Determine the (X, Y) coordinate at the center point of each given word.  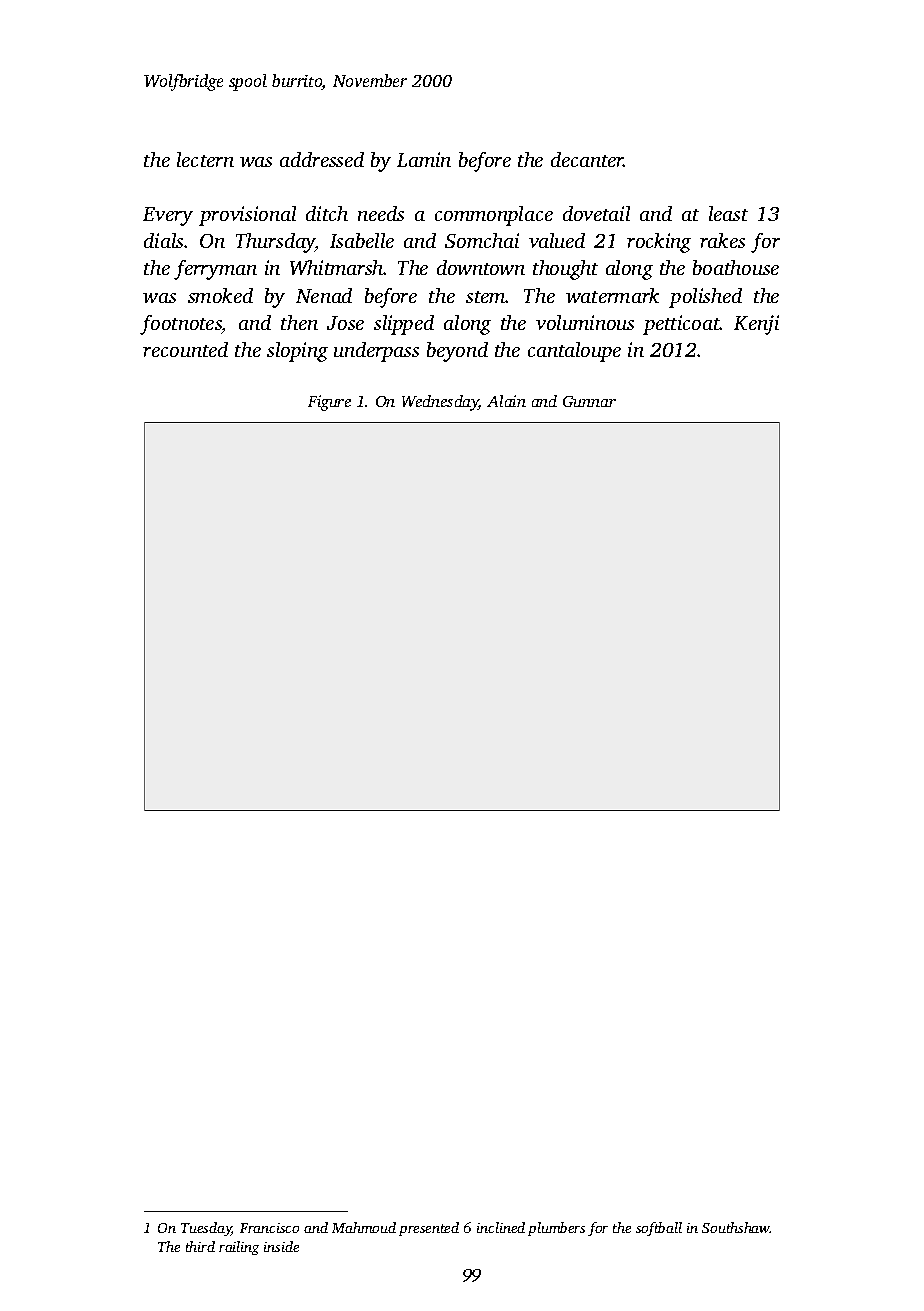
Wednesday (440, 403)
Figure (329, 403)
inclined (501, 1227)
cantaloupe (574, 352)
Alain (506, 401)
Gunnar (589, 401)
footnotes (181, 325)
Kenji (756, 325)
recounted (185, 349)
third (200, 1246)
